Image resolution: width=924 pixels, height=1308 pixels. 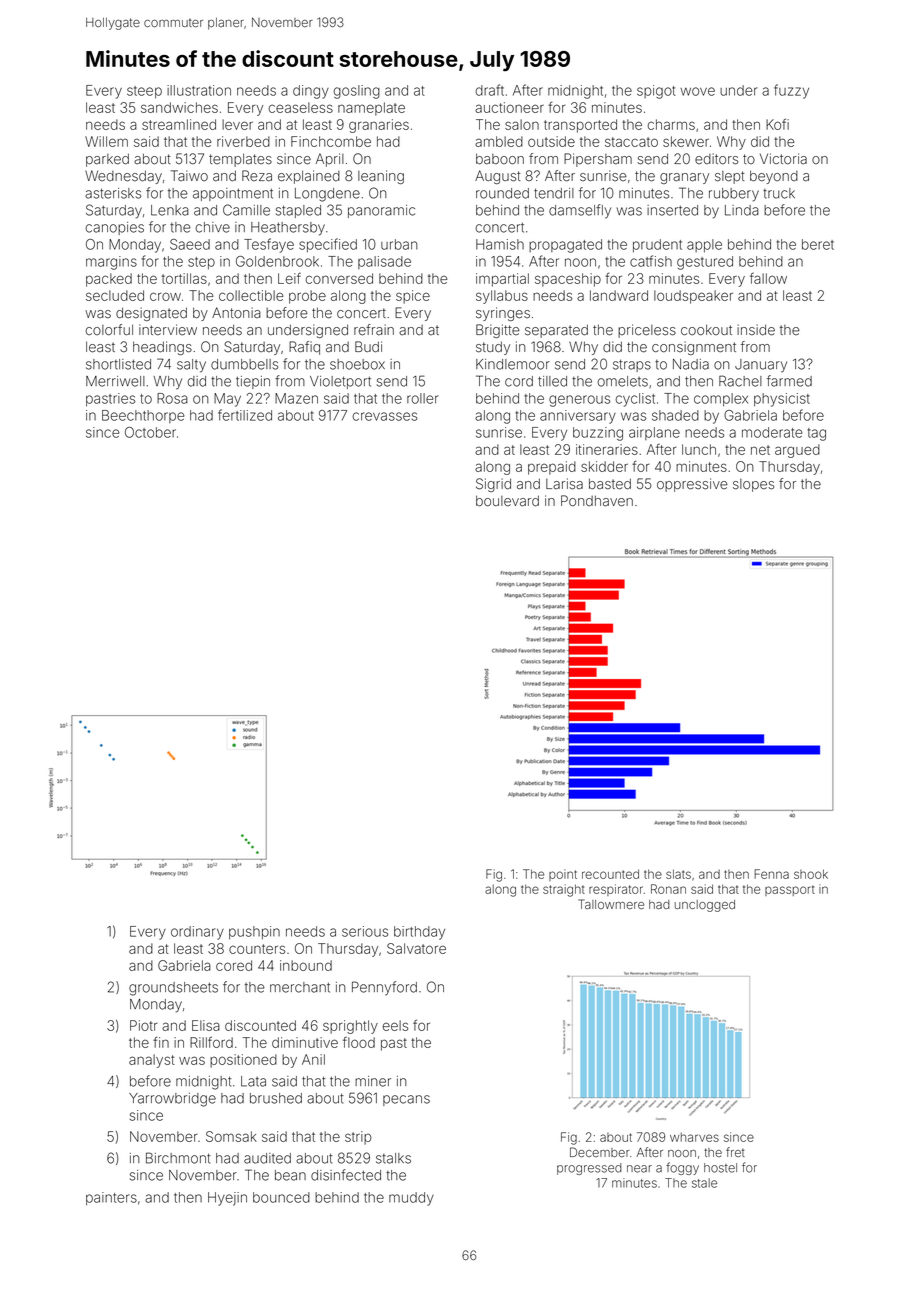 What do you see at coordinates (735, 1152) in the screenshot?
I see `fret` at bounding box center [735, 1152].
